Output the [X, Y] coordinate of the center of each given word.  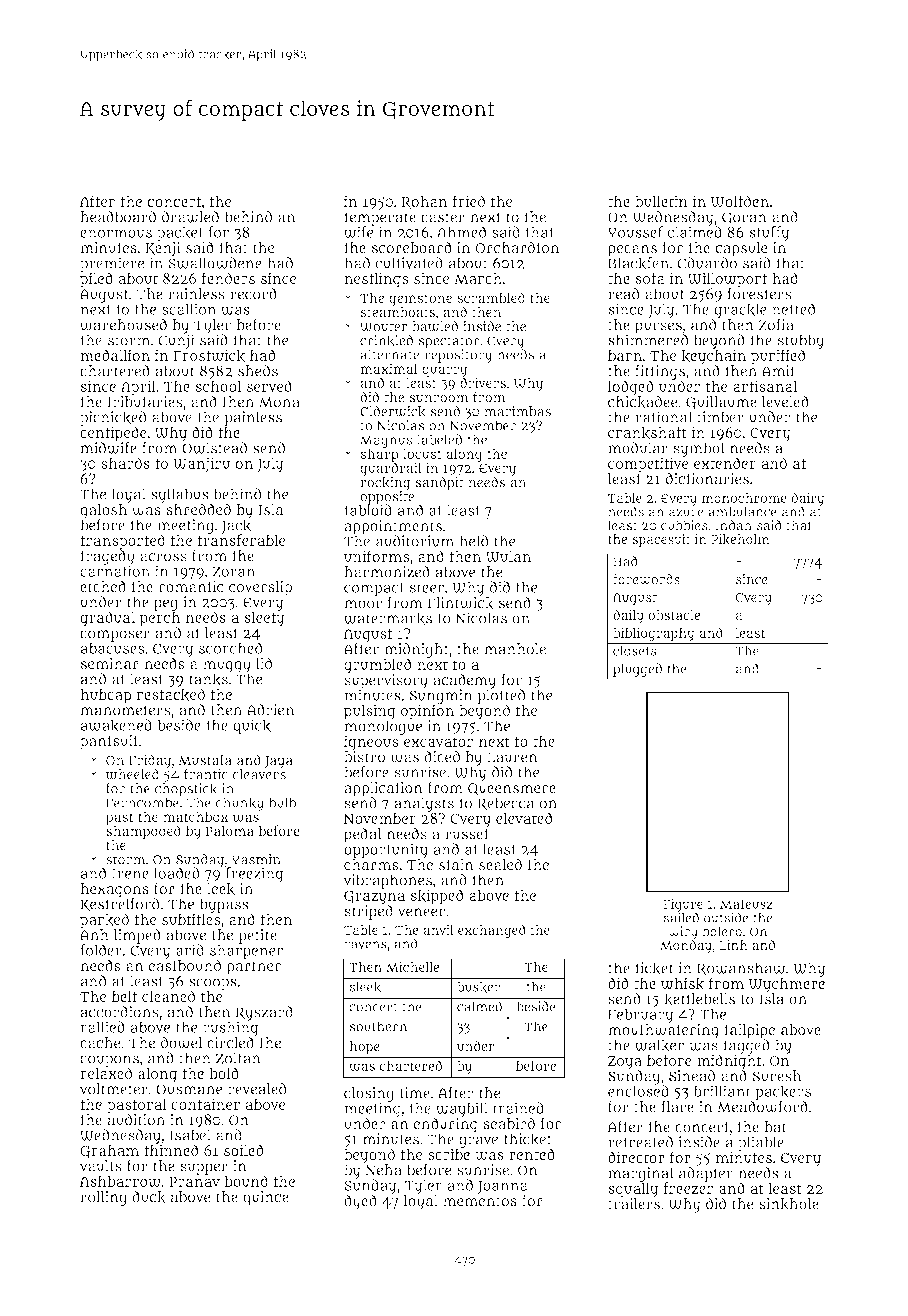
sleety [264, 619]
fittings [660, 372]
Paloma [230, 830]
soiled [244, 1150]
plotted [501, 696]
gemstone [420, 300]
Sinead [692, 1076]
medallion [115, 355]
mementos [480, 1201]
